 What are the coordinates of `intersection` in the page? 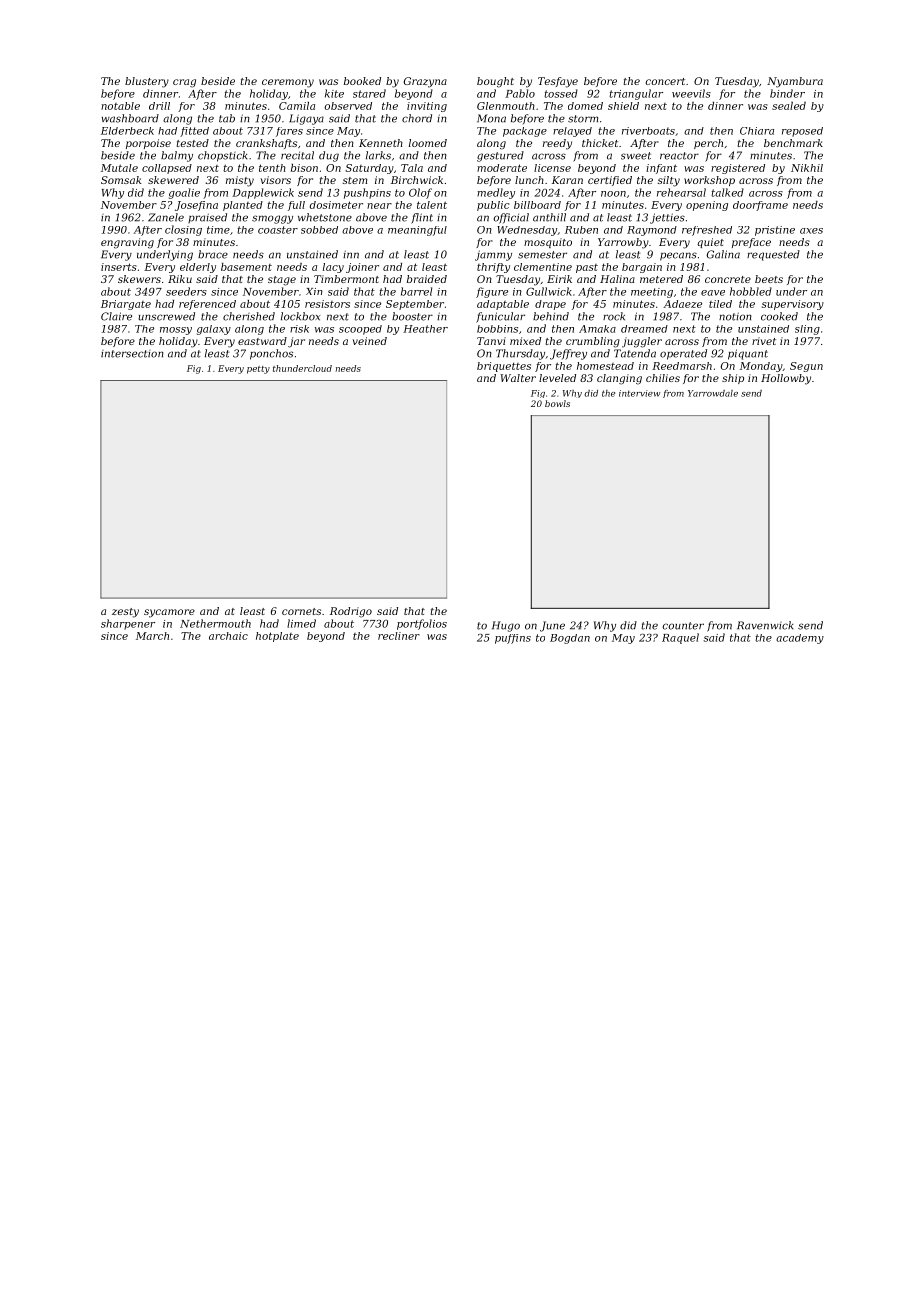 It's located at (132, 354).
